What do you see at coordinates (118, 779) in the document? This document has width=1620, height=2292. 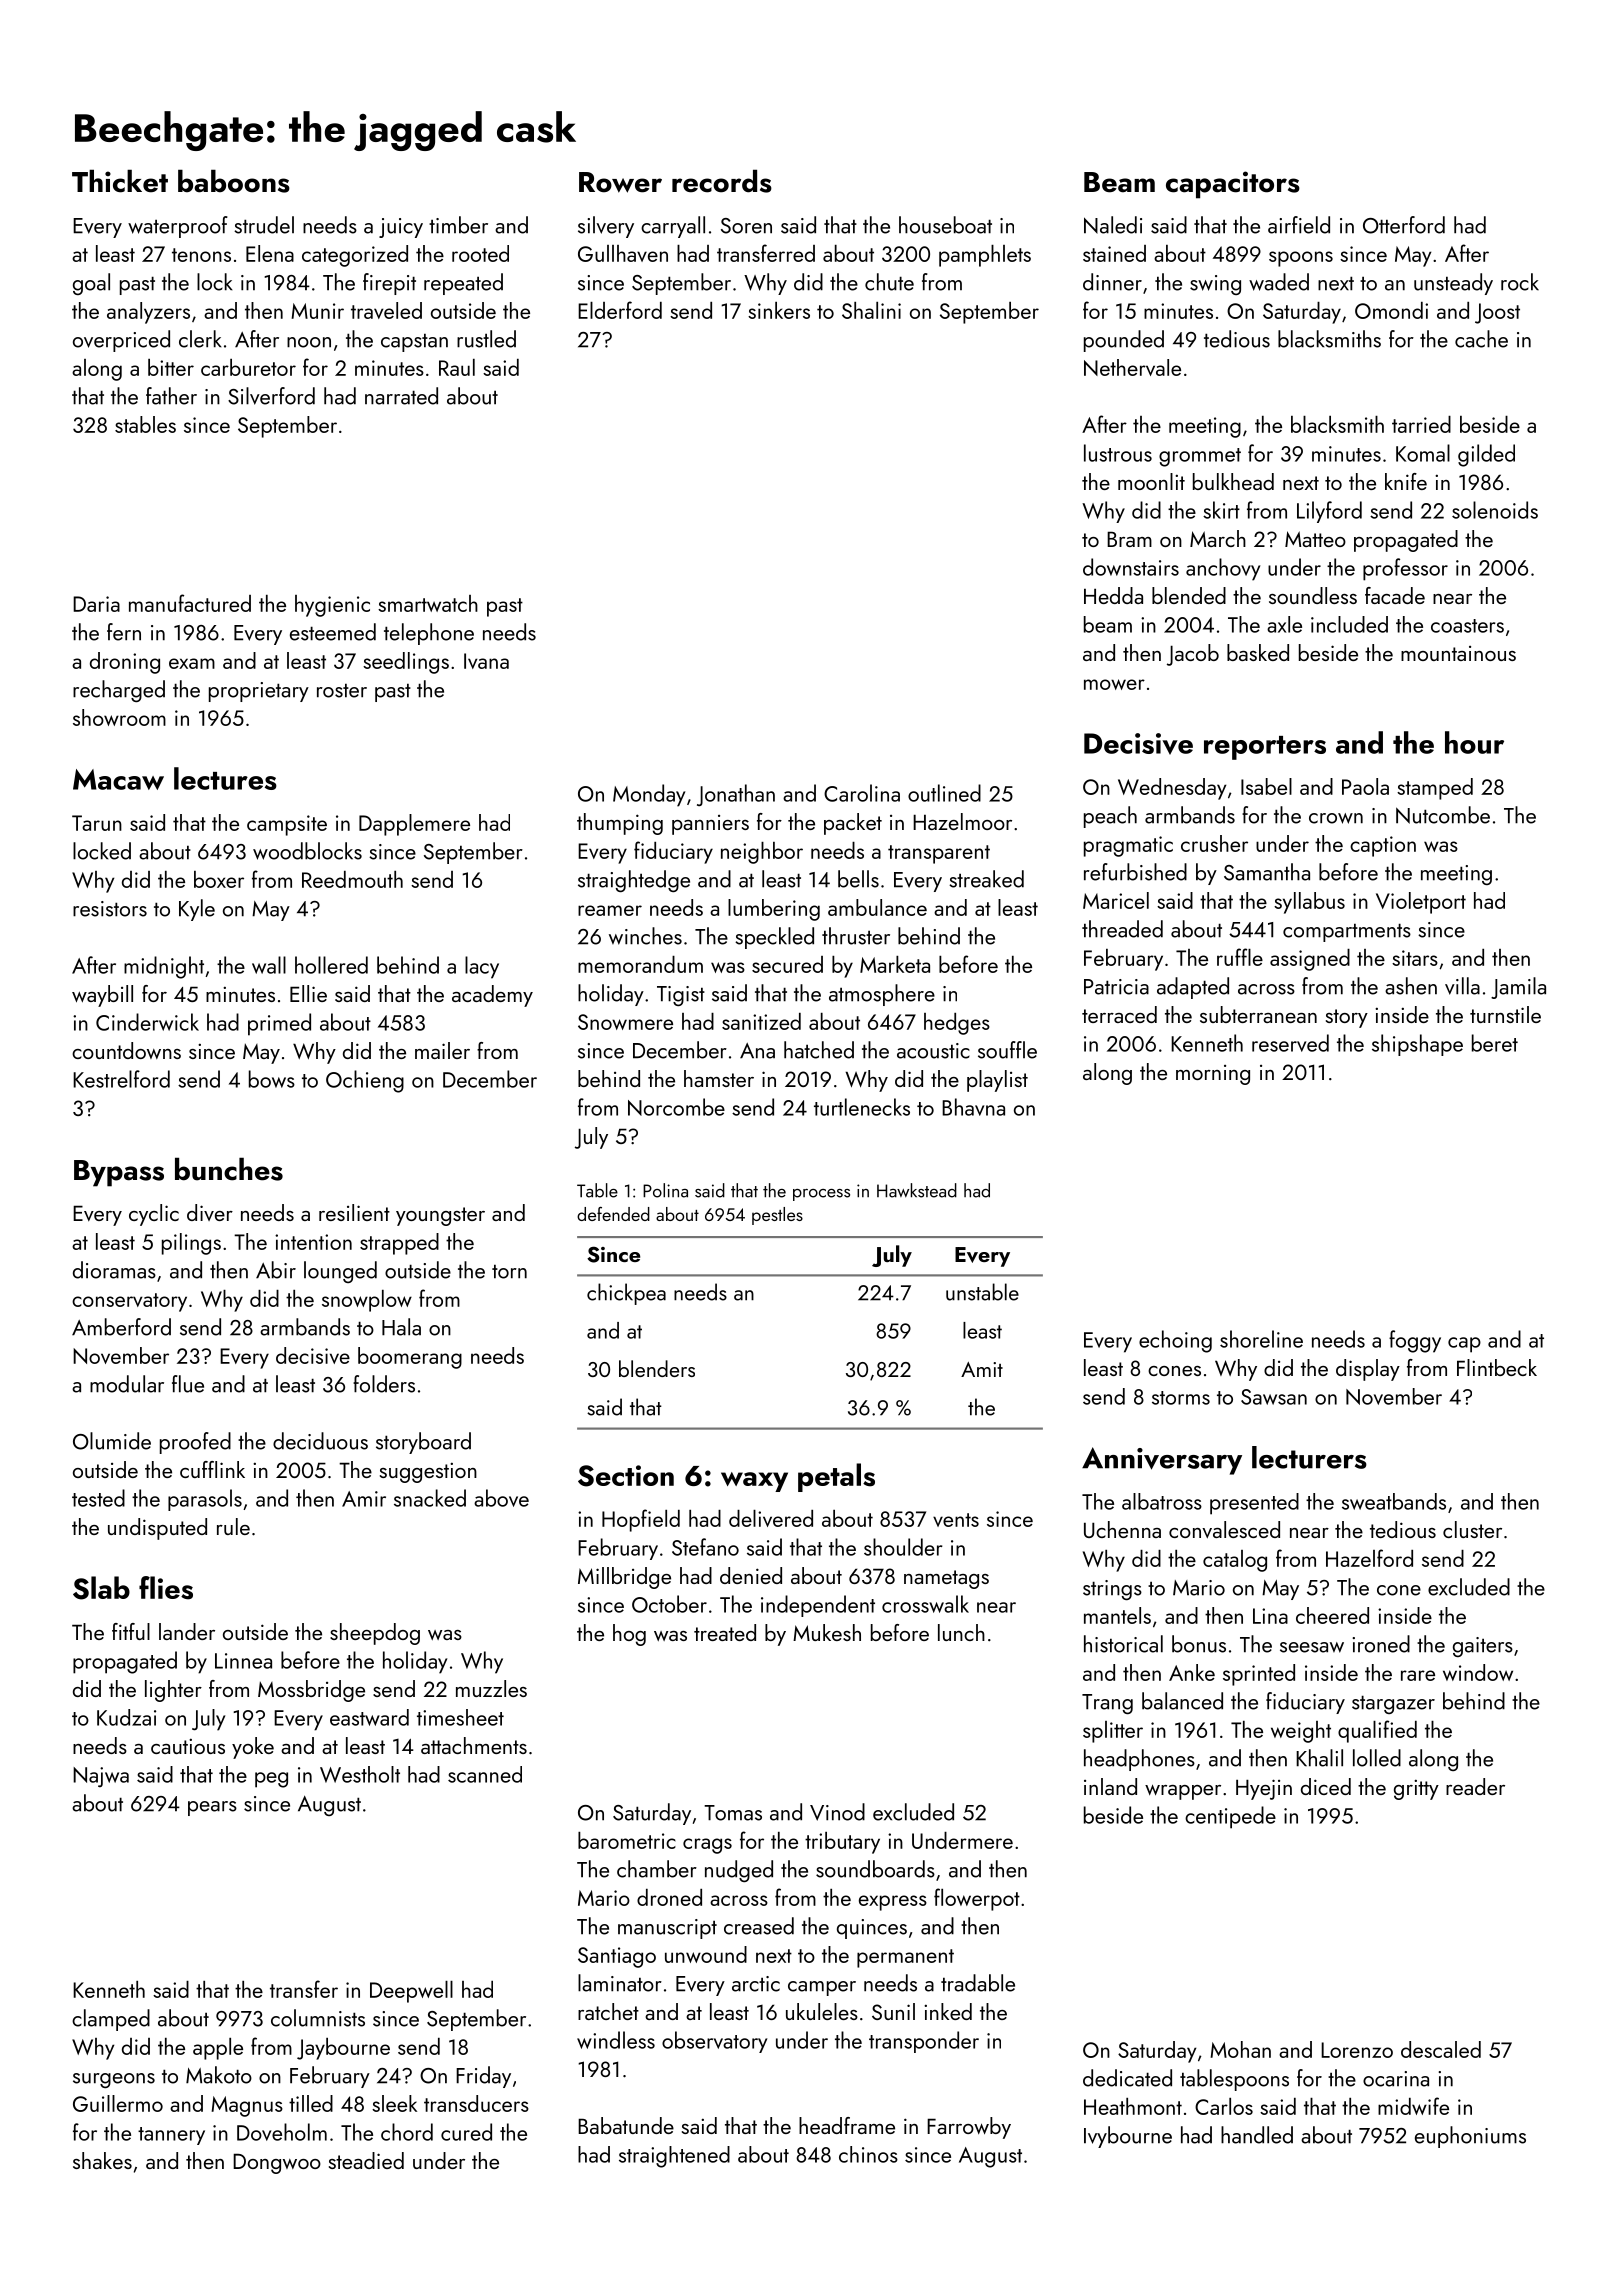 I see `Macaw` at bounding box center [118, 779].
